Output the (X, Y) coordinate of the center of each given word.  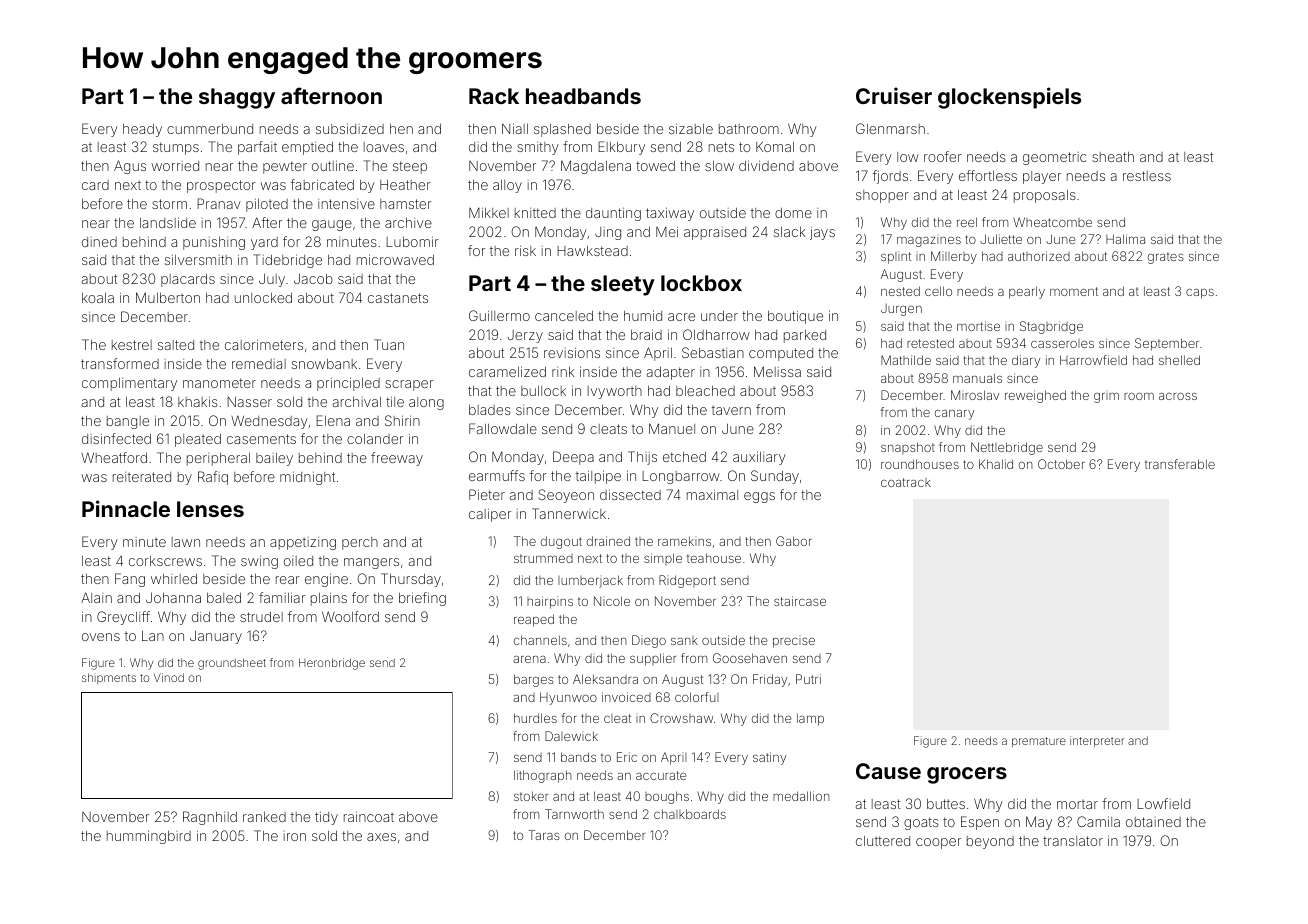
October (1061, 464)
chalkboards (690, 814)
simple (663, 559)
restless (1147, 176)
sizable (691, 128)
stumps (176, 148)
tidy (326, 818)
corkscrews (165, 561)
